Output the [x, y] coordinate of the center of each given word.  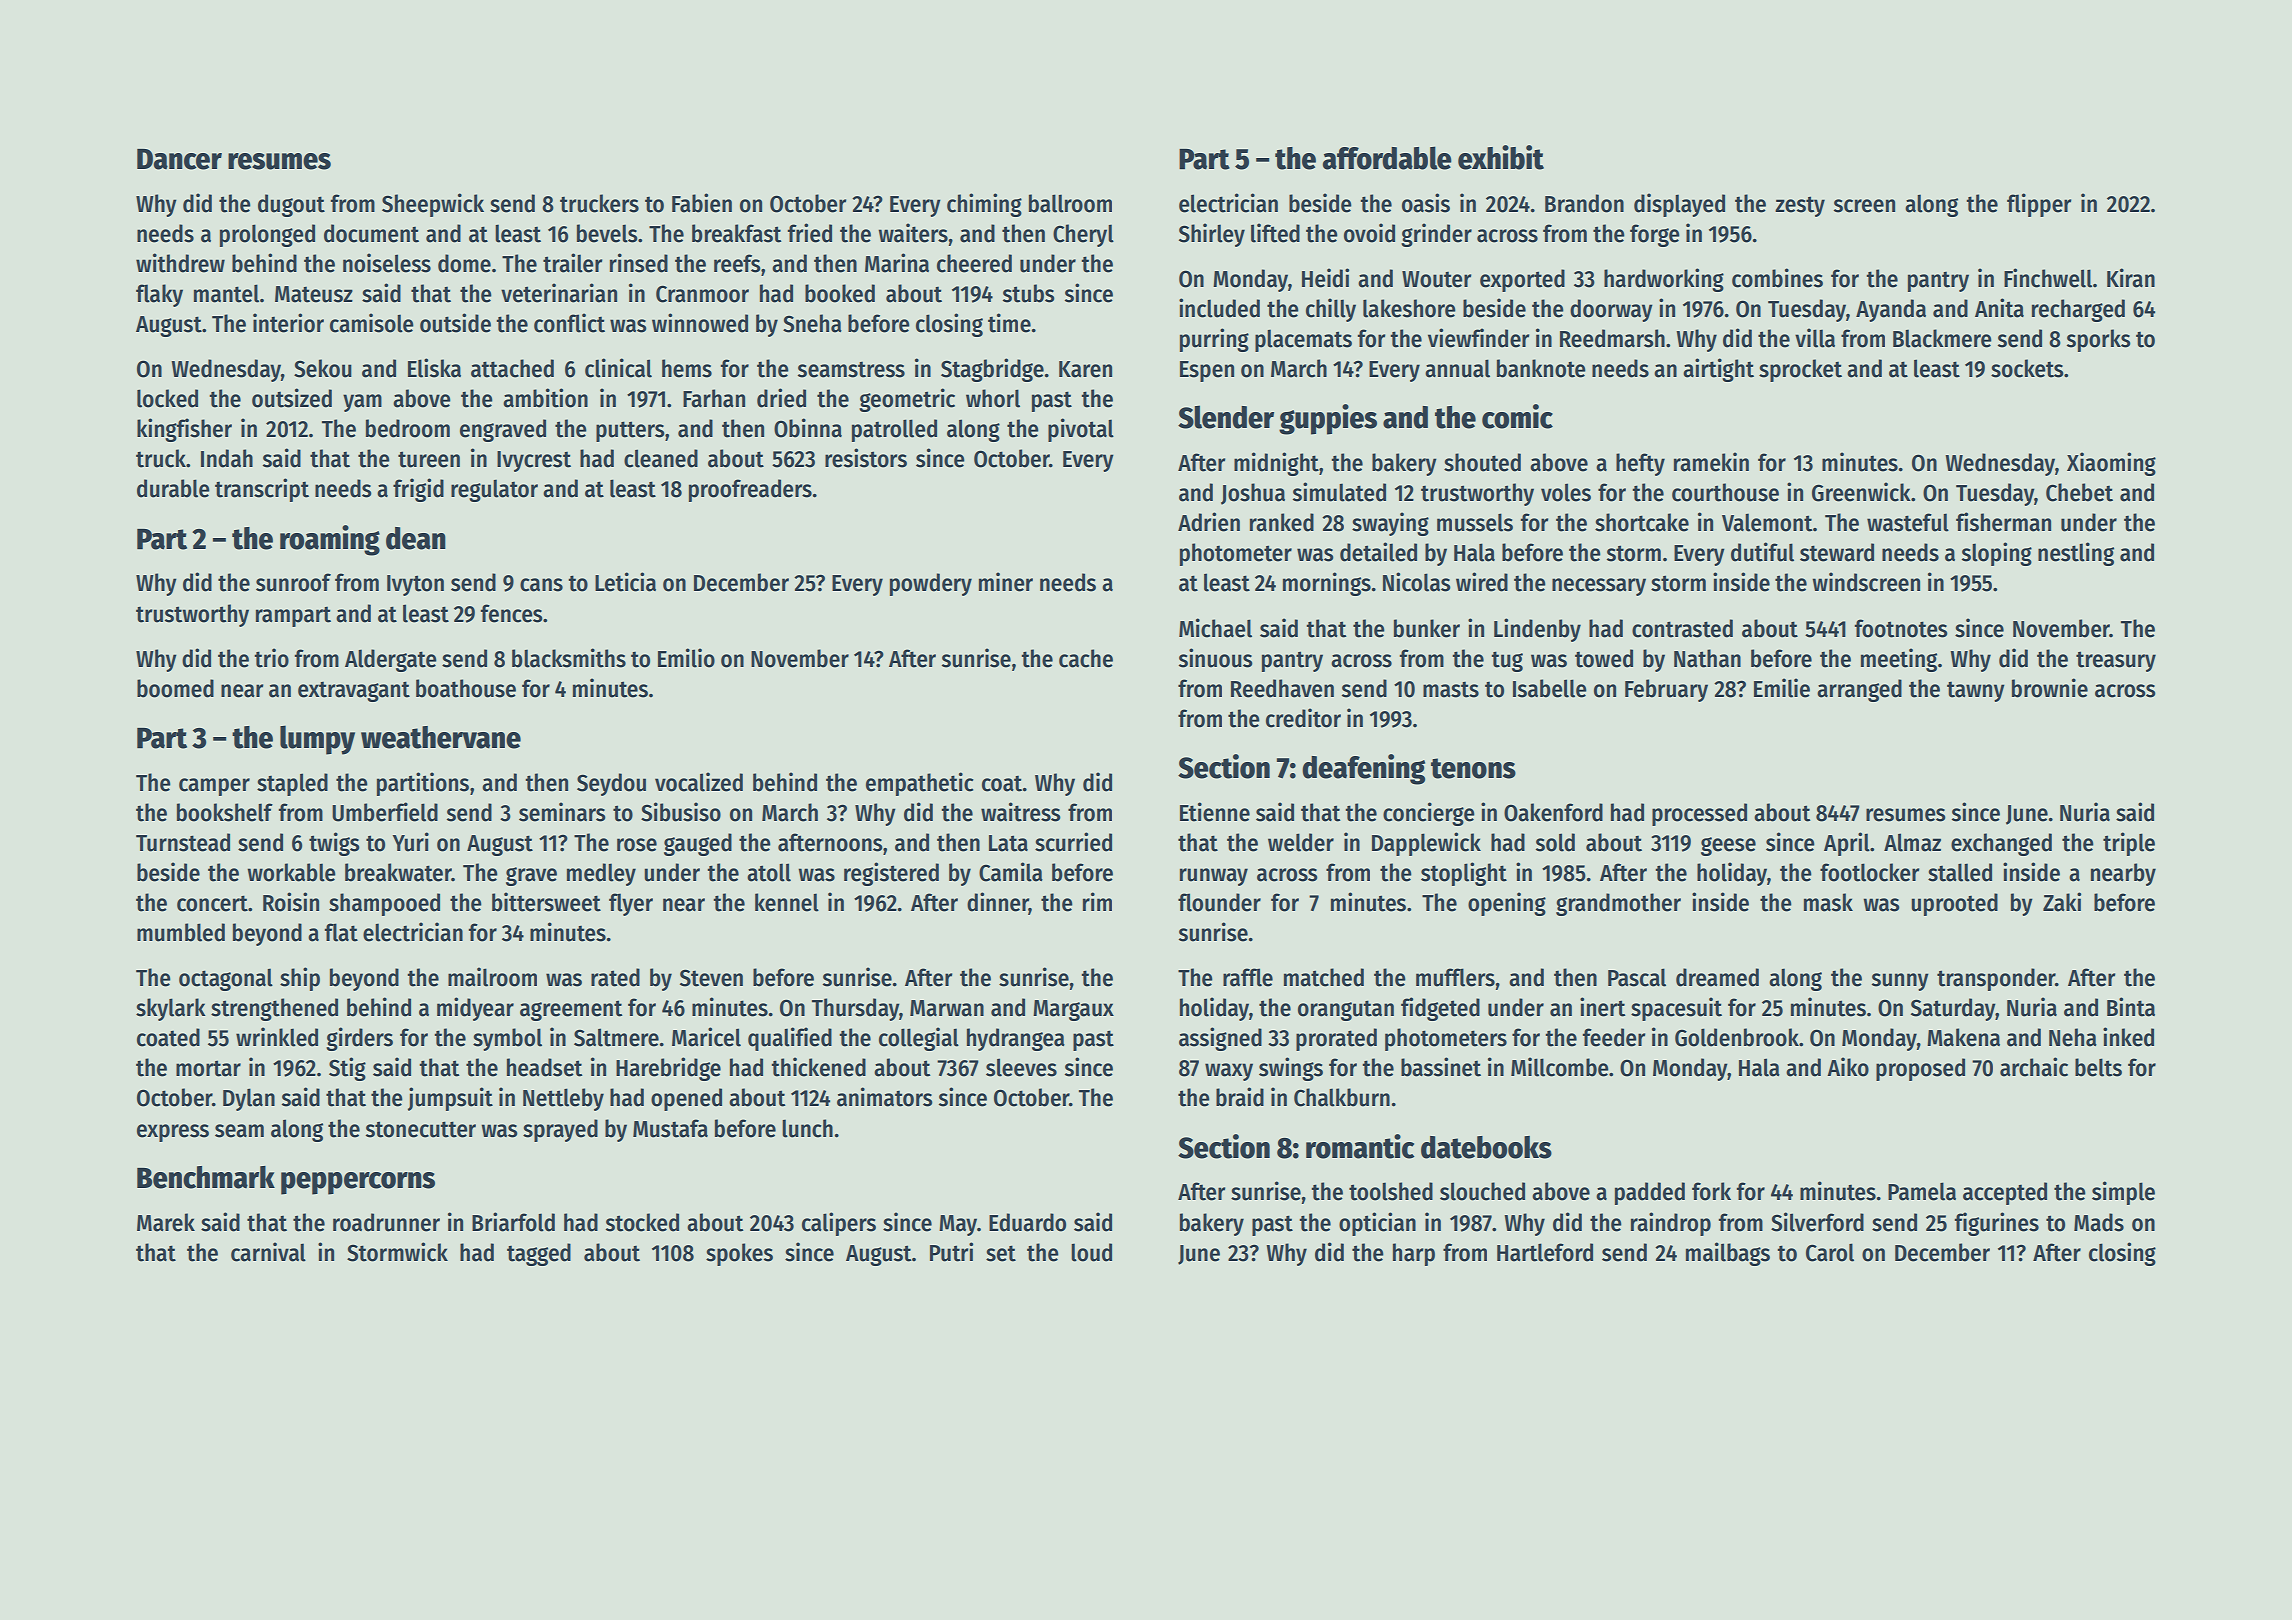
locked [167, 398]
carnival [268, 1252]
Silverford [1817, 1222]
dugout [291, 205]
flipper [2039, 205]
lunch [807, 1128]
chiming [984, 205]
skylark [171, 1009]
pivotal [1081, 430]
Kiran [2131, 278]
